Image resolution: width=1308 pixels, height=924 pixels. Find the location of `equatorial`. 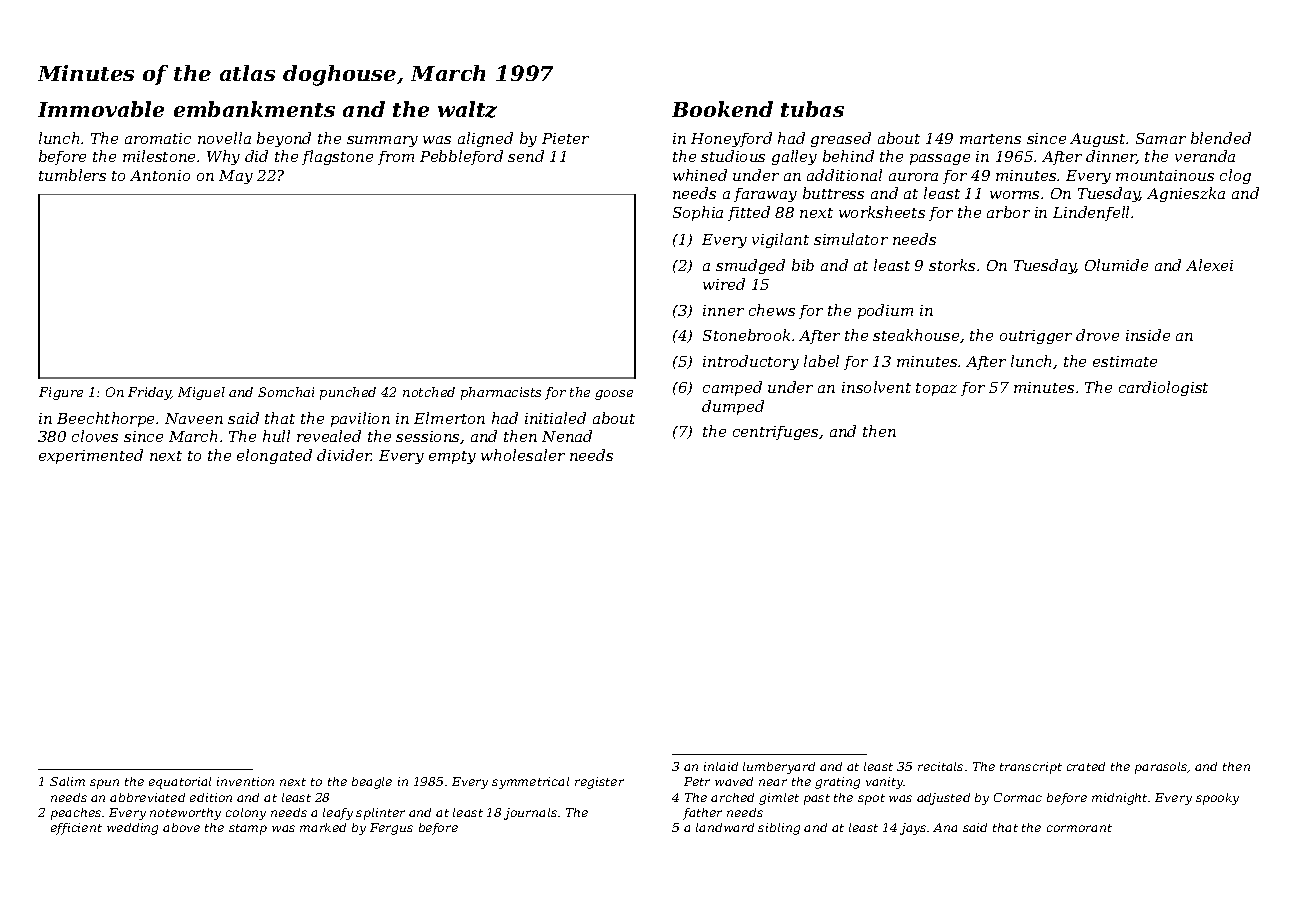

equatorial is located at coordinates (180, 783).
